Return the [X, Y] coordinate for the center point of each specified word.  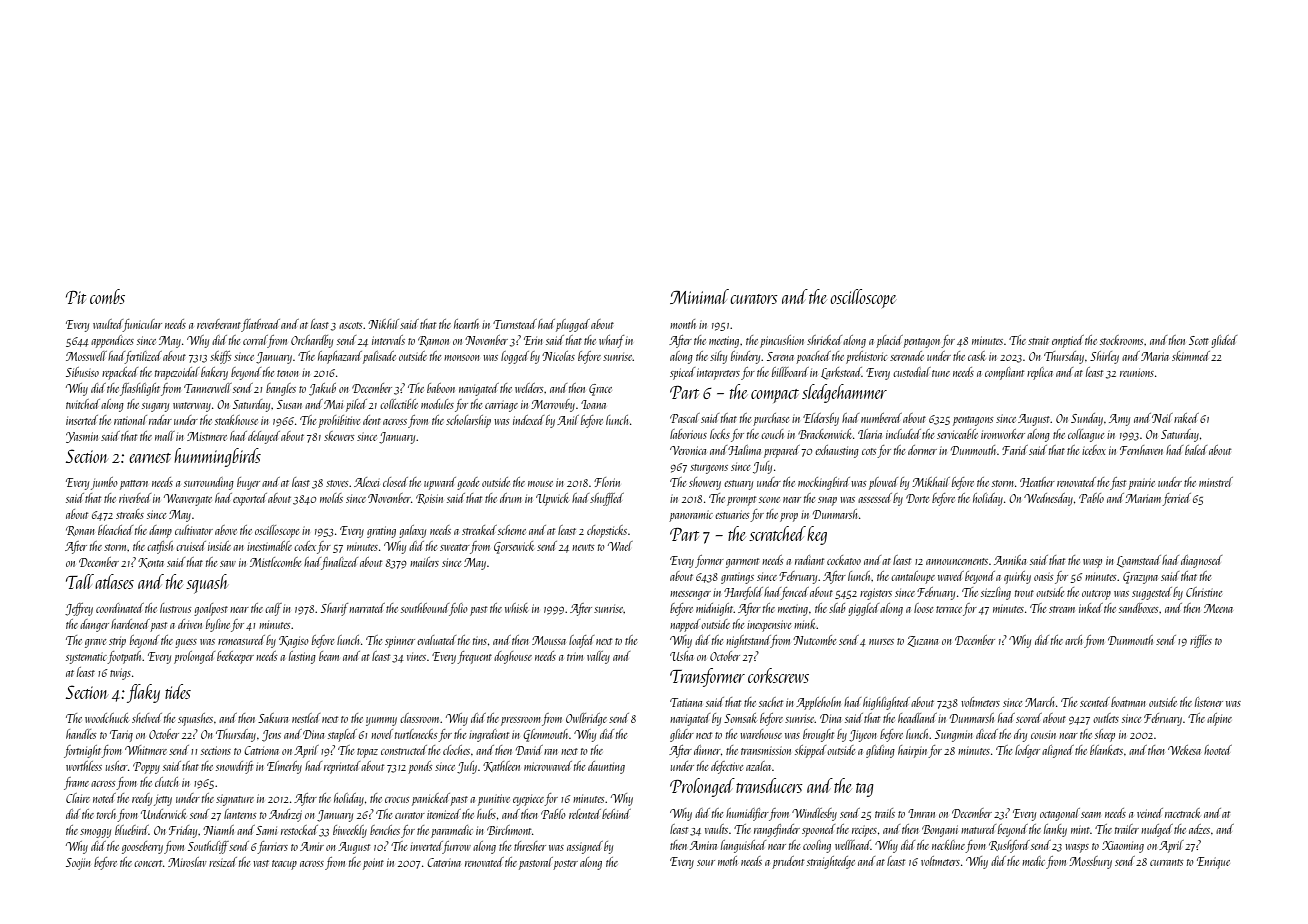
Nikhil [383, 324]
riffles [1201, 641]
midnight [715, 609]
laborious [688, 434]
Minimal [699, 296]
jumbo [104, 483]
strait [1038, 340]
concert [148, 863]
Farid [1015, 450]
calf [273, 609]
